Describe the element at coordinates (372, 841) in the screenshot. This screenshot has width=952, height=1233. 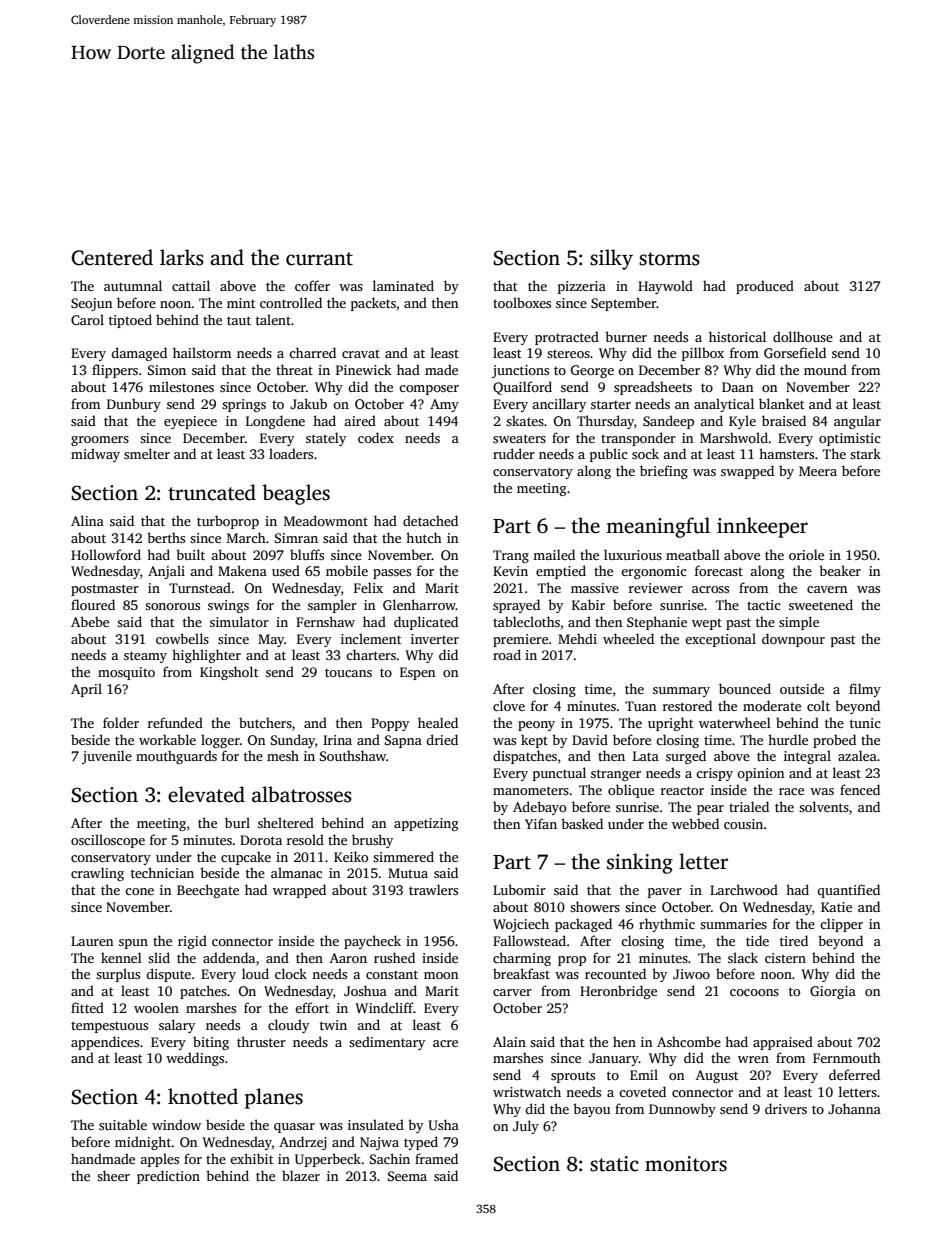
I see `brushy` at that location.
